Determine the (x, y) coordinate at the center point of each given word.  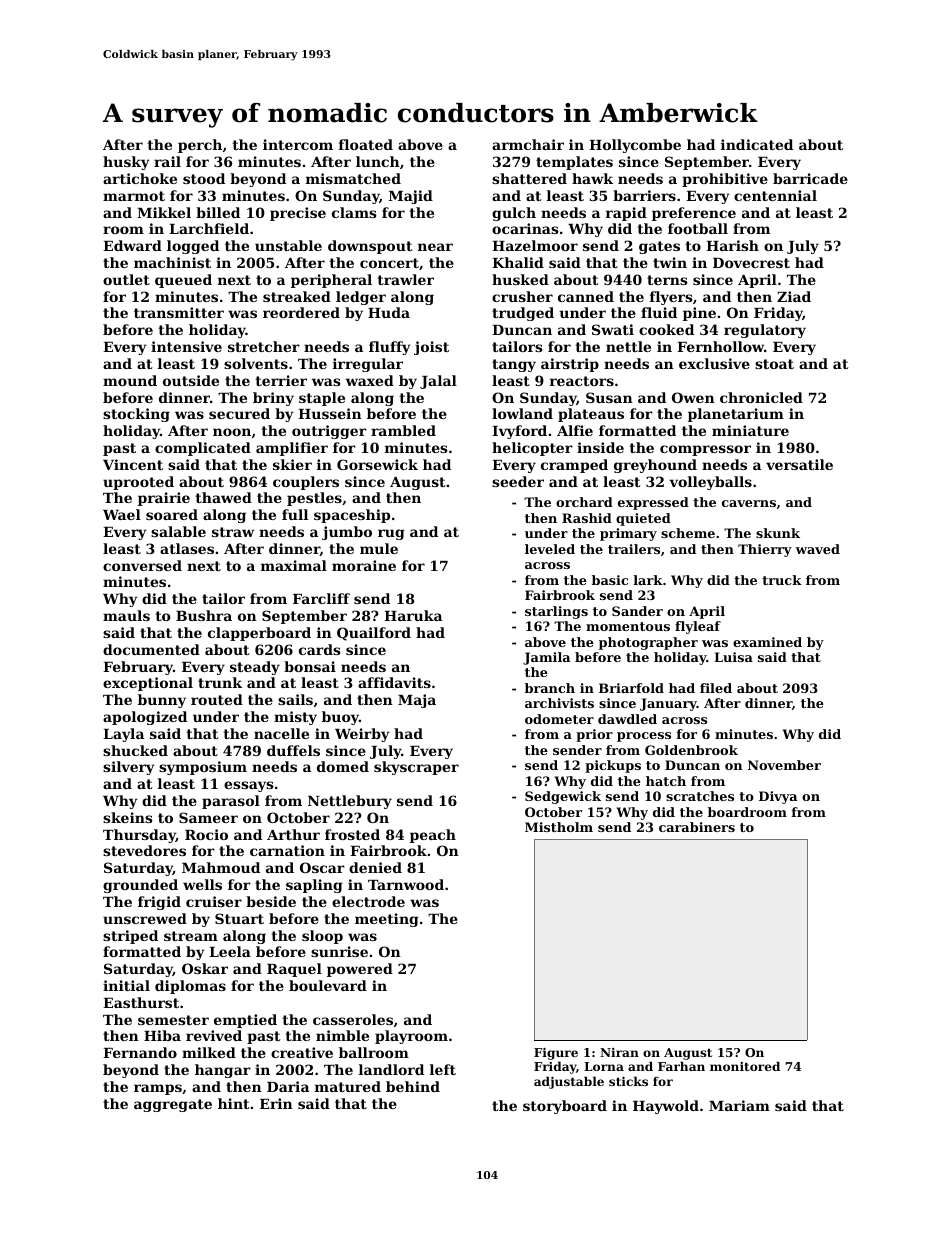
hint (234, 1103)
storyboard (565, 1107)
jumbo (347, 533)
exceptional (148, 684)
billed (218, 212)
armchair (528, 144)
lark (648, 580)
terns (667, 280)
